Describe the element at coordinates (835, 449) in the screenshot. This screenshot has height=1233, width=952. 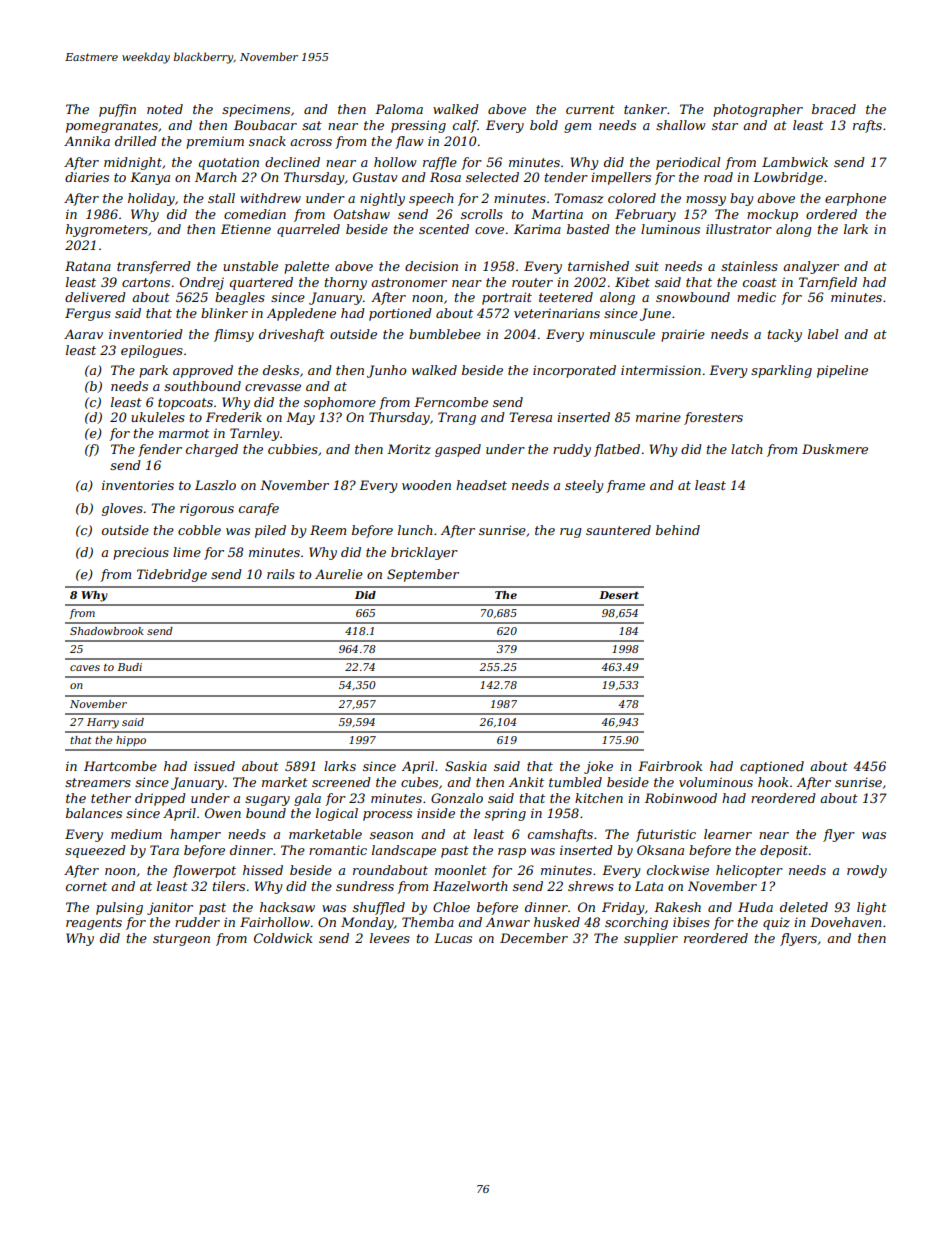
I see `Duskmere` at that location.
